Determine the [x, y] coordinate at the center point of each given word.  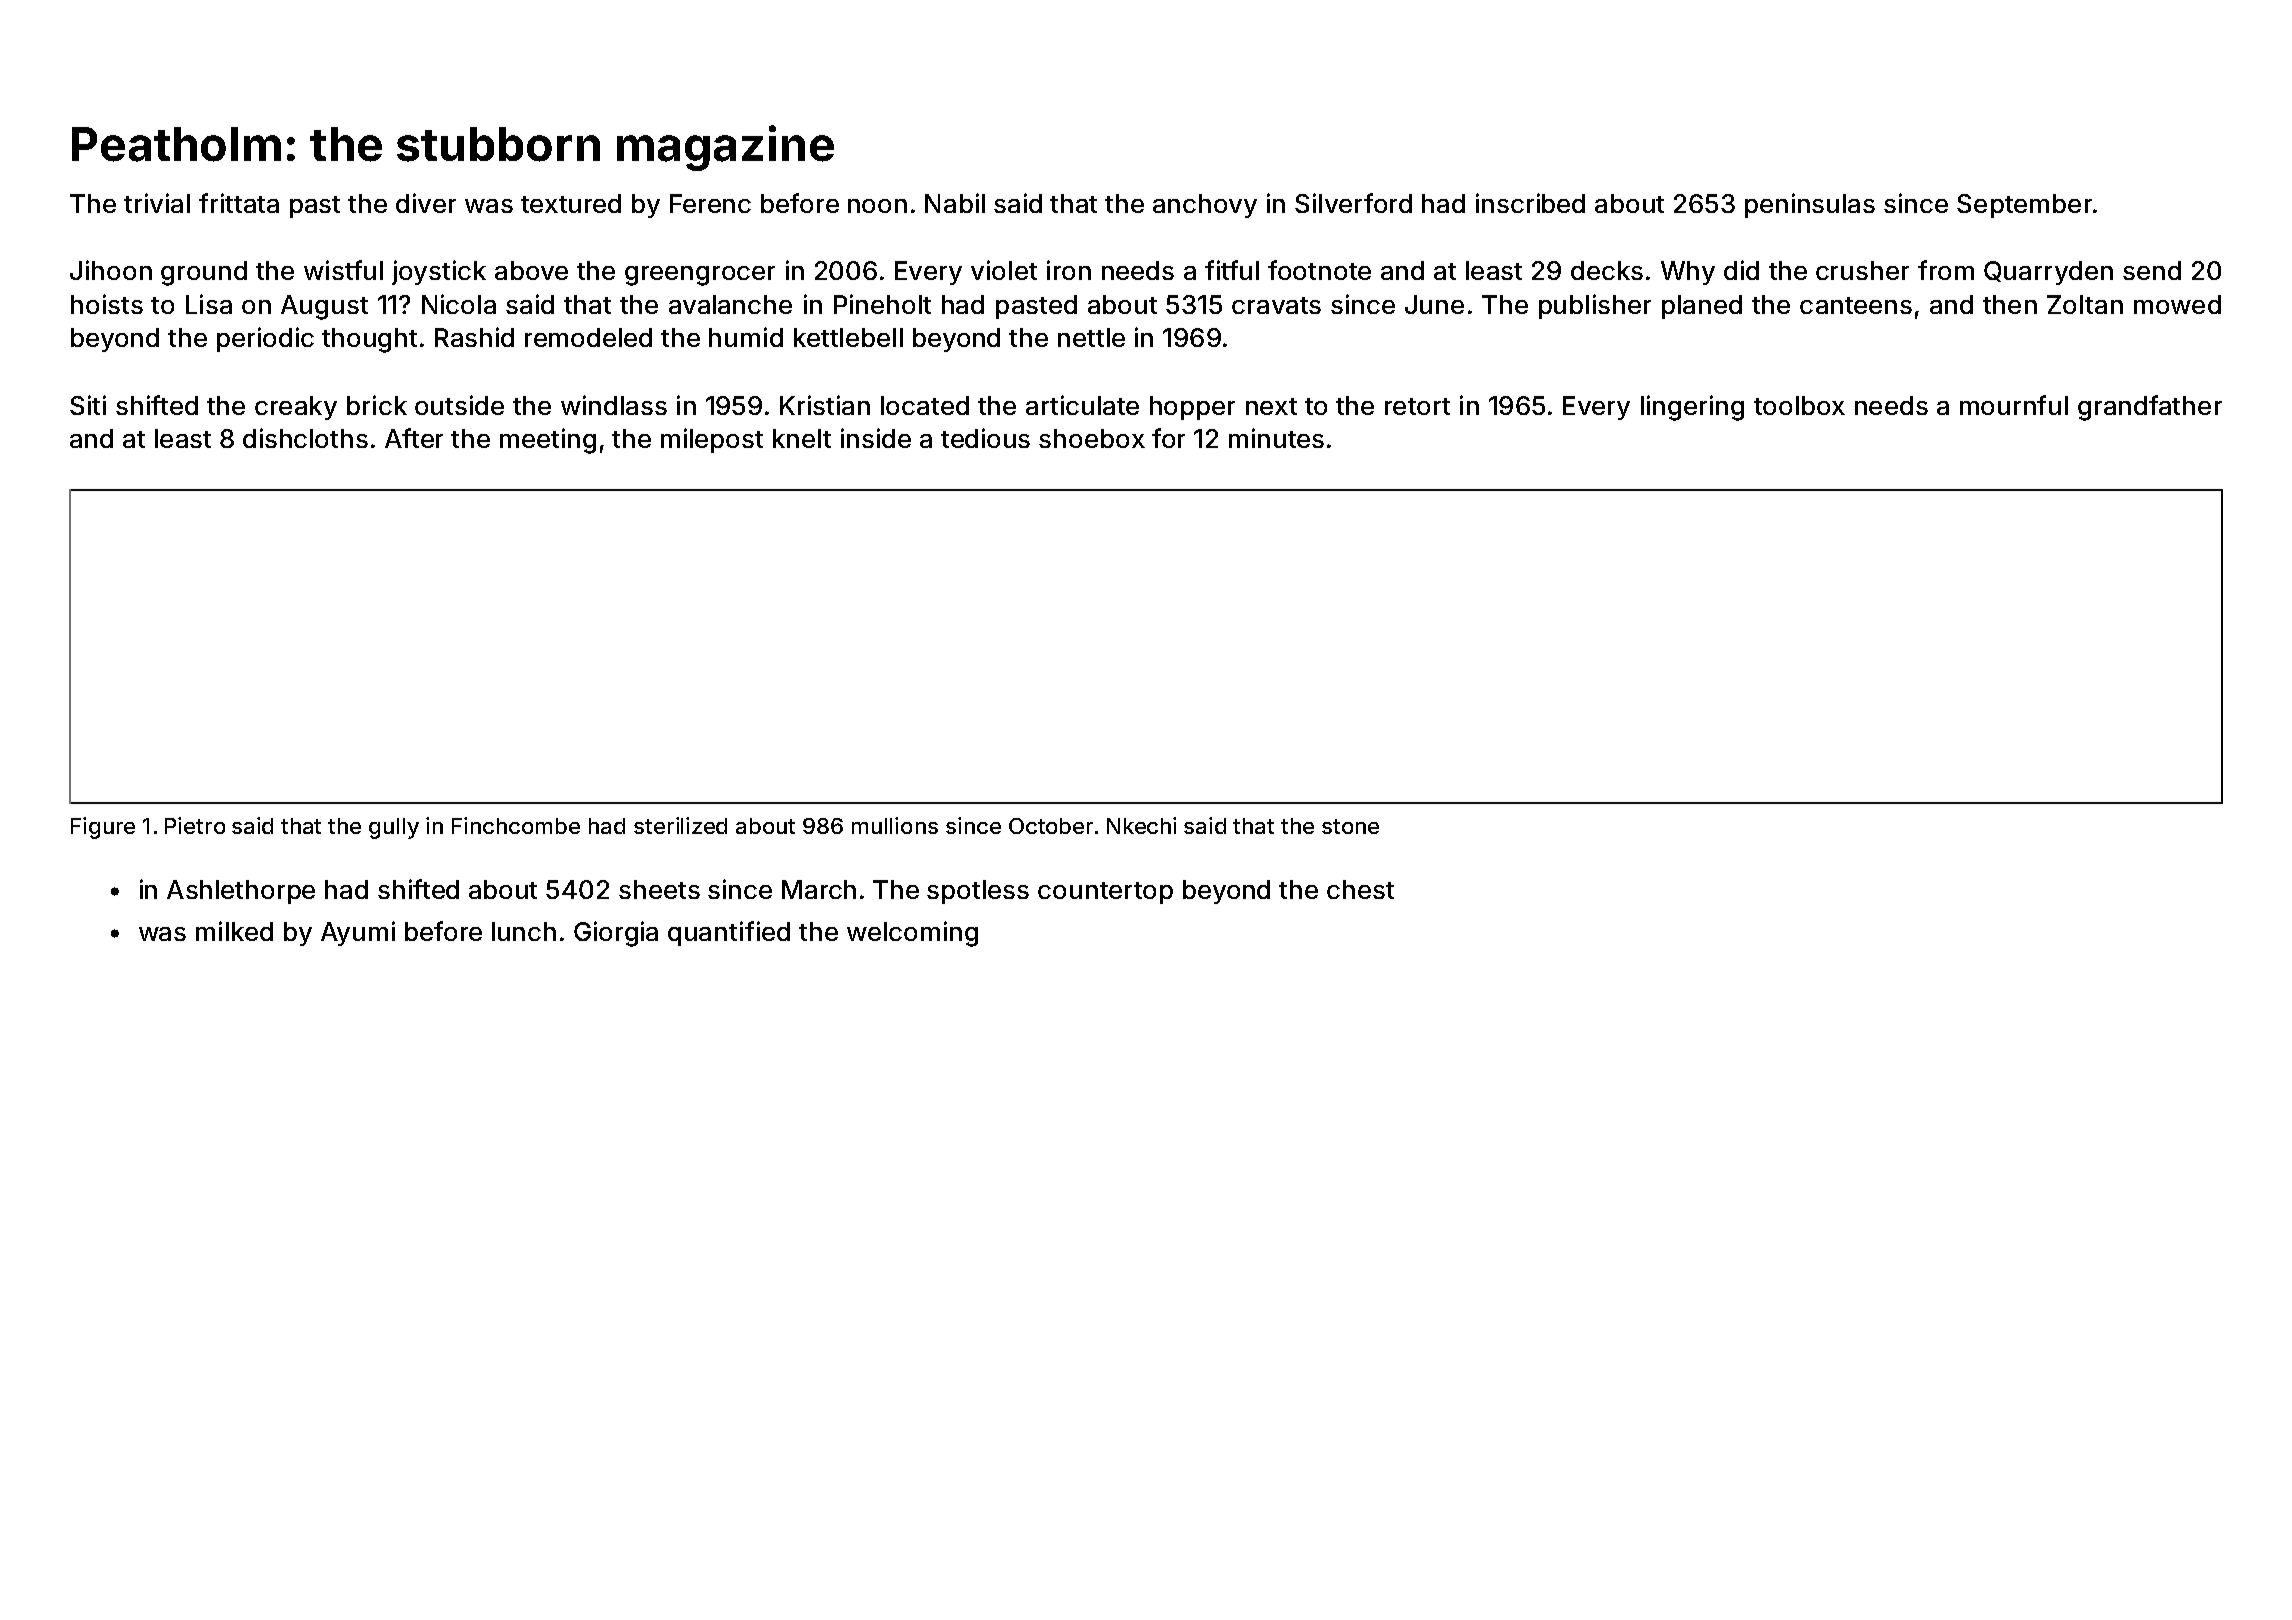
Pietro [195, 825]
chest [1360, 889]
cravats [1276, 305]
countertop [1105, 893]
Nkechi [1141, 825]
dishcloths [305, 438]
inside [876, 438]
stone [1350, 826]
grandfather [2150, 408]
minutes [1276, 438]
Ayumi [358, 933]
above [531, 270]
